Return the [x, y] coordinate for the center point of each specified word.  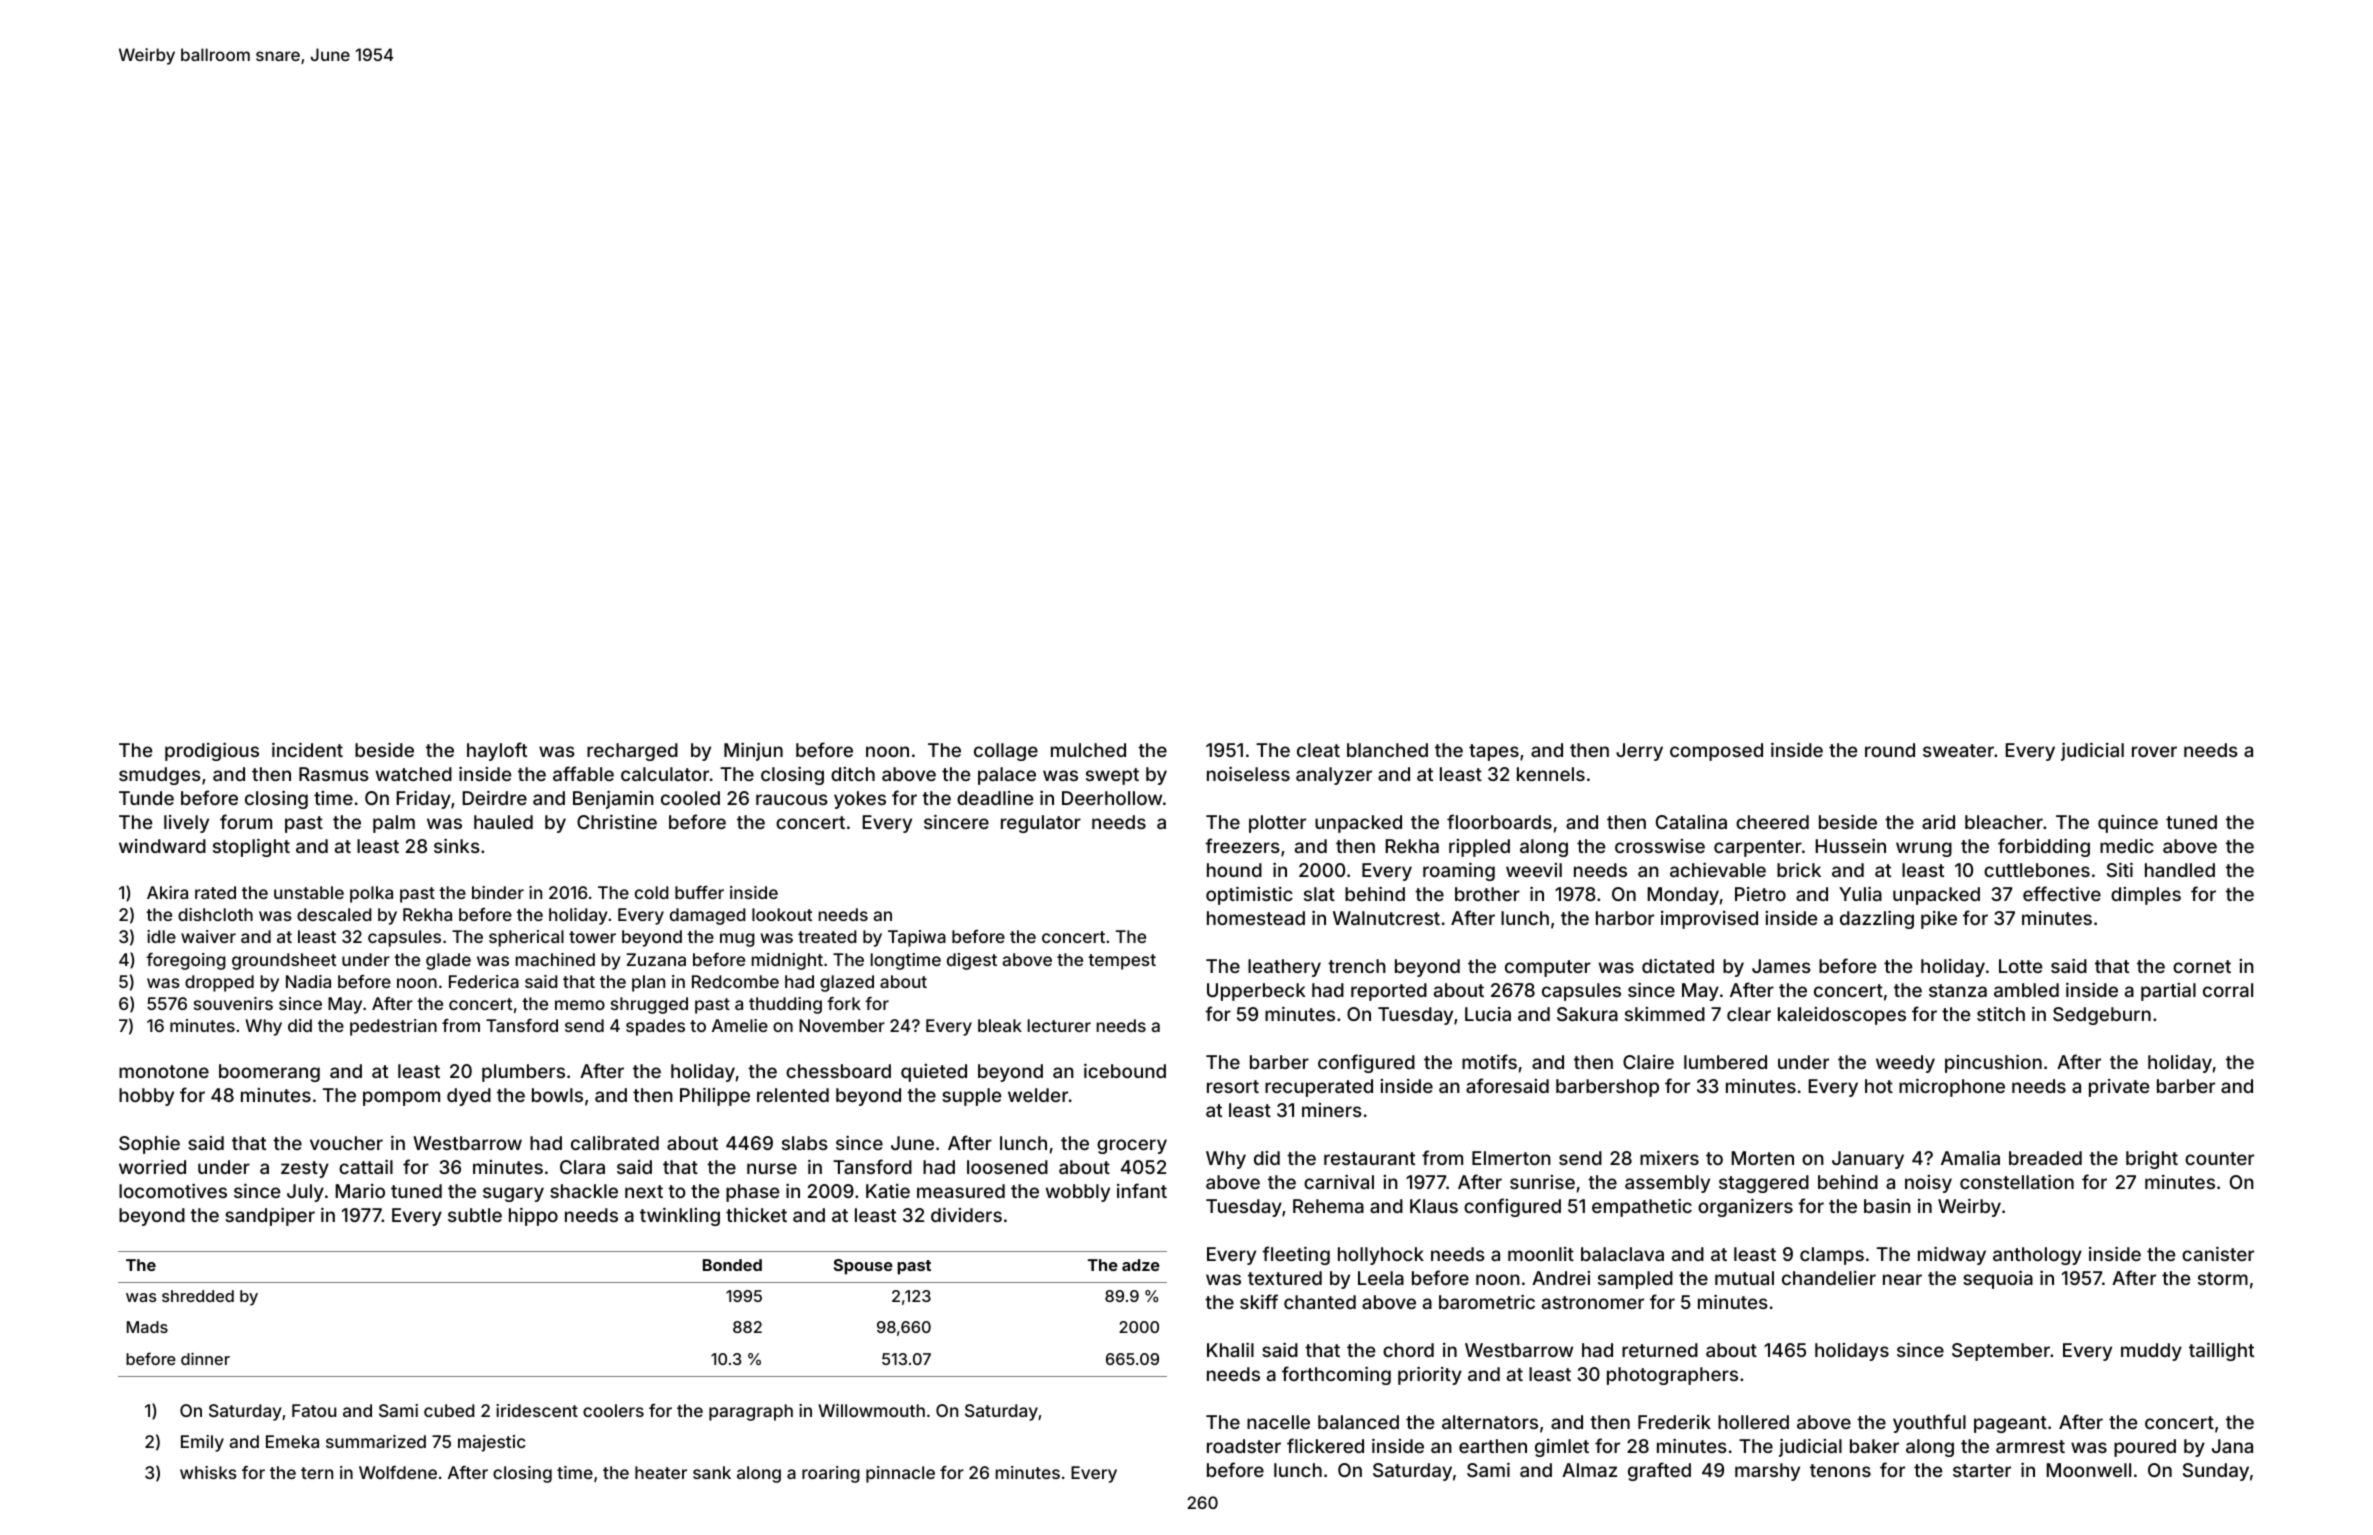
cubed [449, 1410]
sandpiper [270, 1216]
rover [2154, 751]
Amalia [1970, 1158]
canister [2218, 1253]
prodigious [212, 751]
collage [1006, 752]
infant [1142, 1190]
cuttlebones [2037, 870]
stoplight [251, 847]
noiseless [1248, 773]
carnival [1339, 1181]
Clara [582, 1167]
